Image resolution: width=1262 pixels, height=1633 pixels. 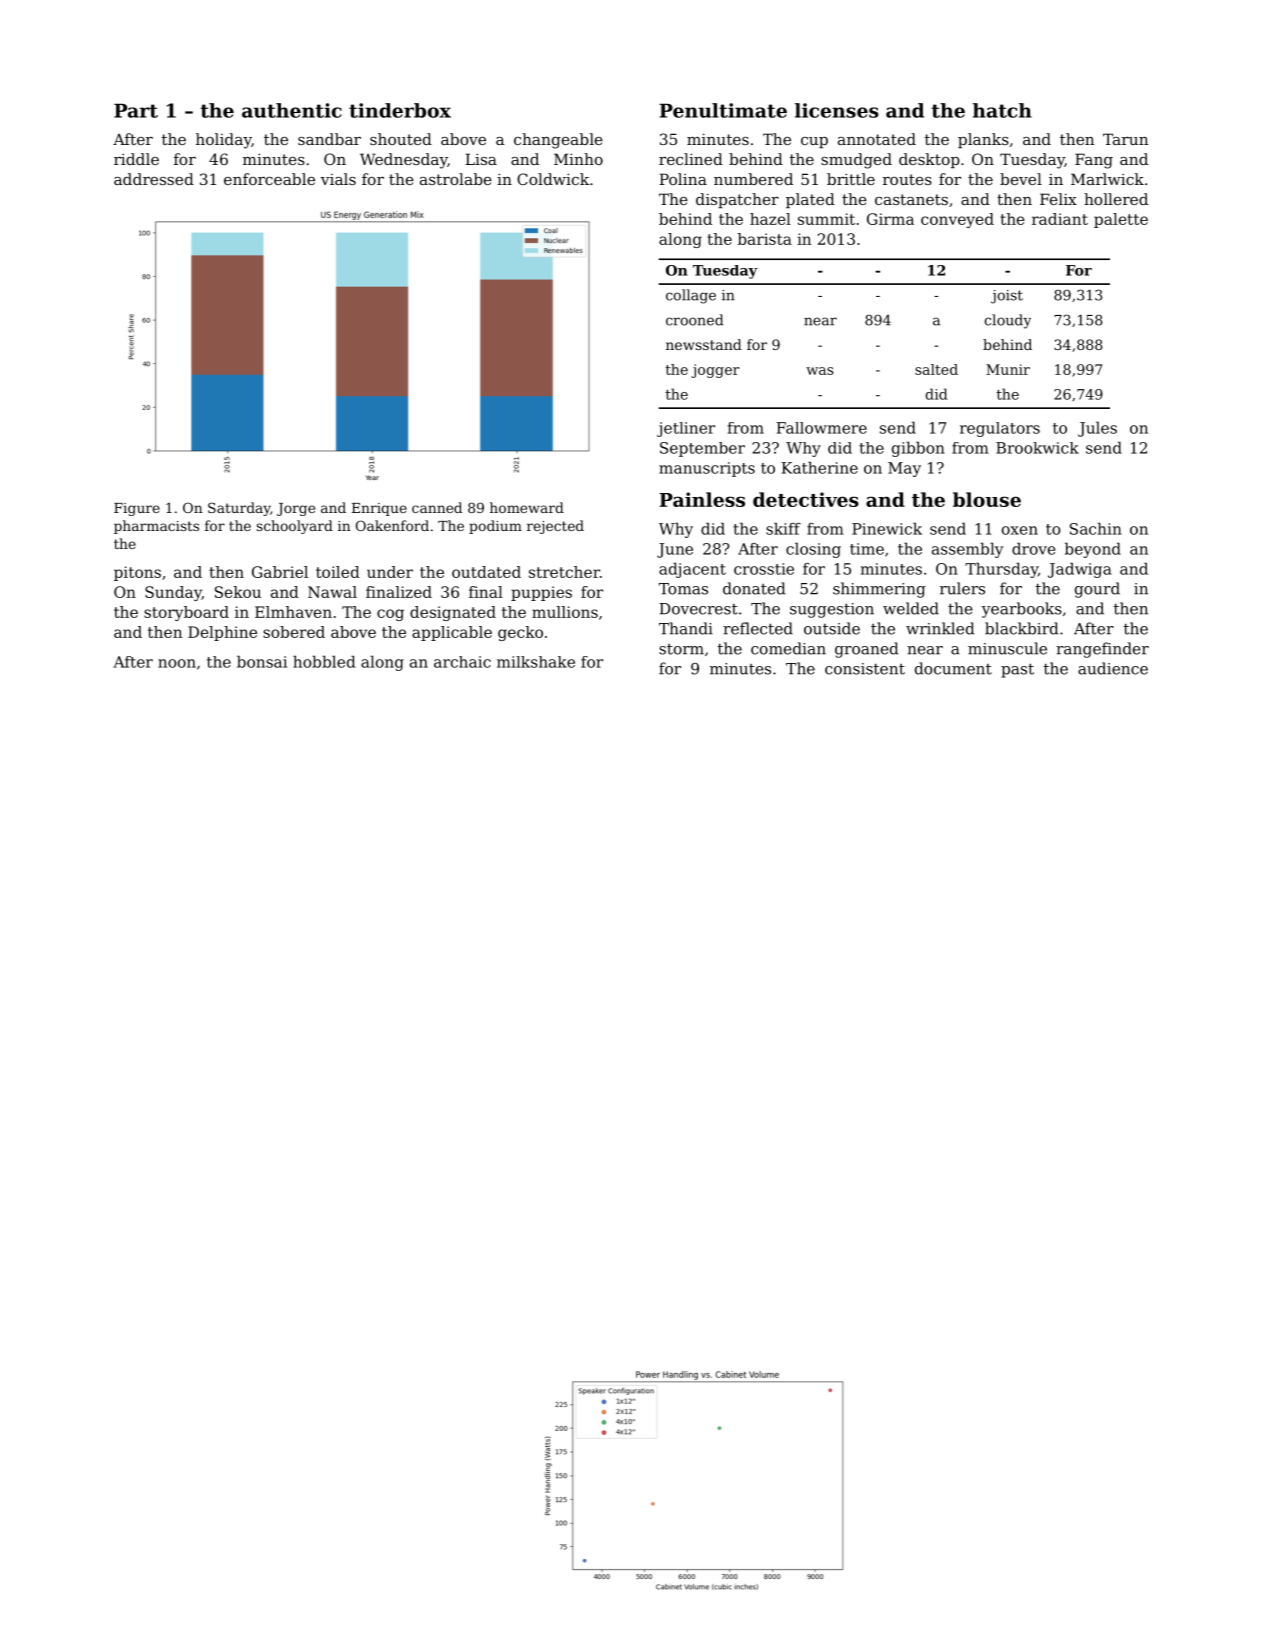 What do you see at coordinates (1007, 297) in the screenshot?
I see `joist` at bounding box center [1007, 297].
